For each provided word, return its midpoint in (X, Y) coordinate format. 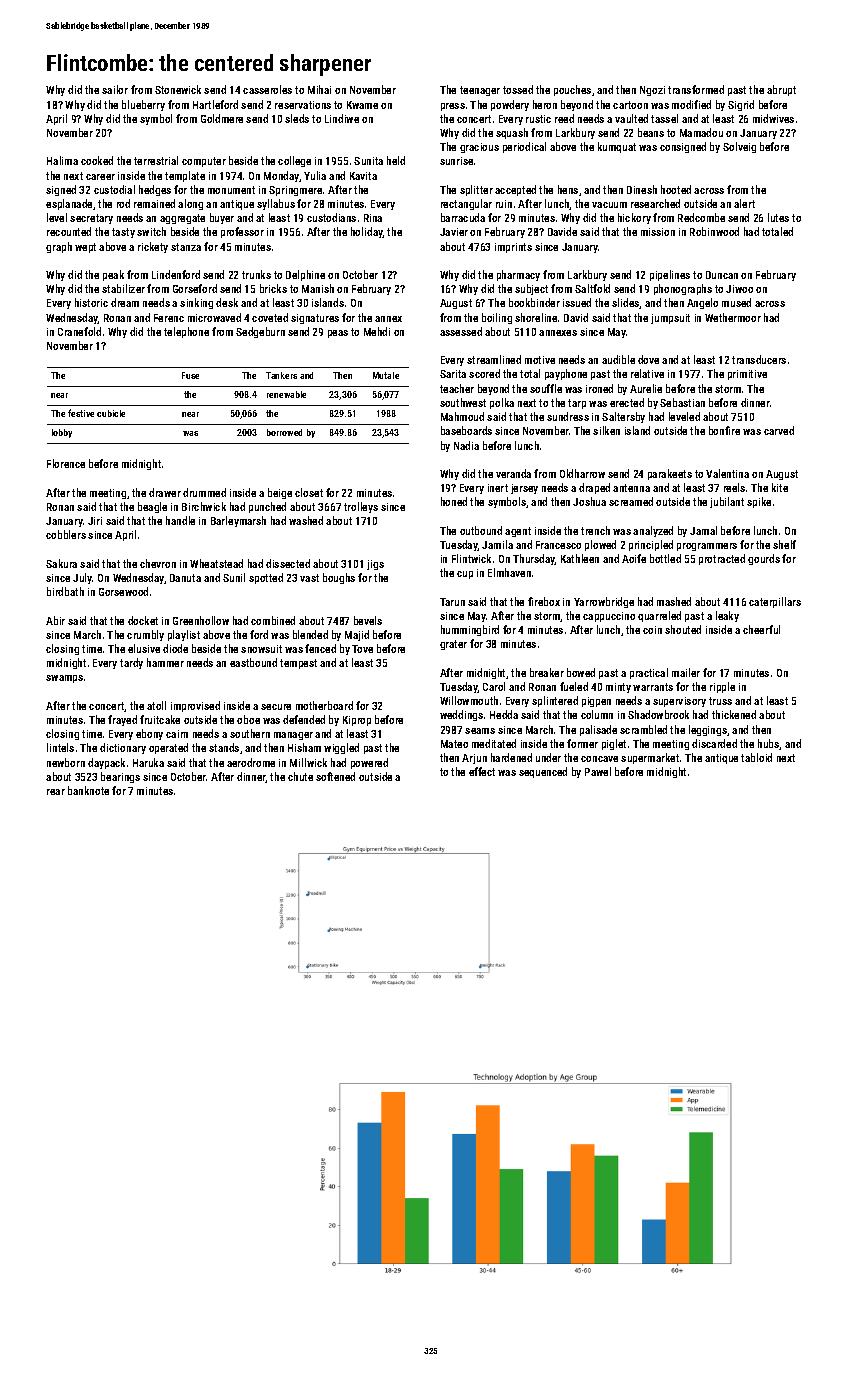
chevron (158, 563)
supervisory (679, 702)
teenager (480, 91)
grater (453, 645)
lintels (60, 747)
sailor (115, 89)
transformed (696, 89)
